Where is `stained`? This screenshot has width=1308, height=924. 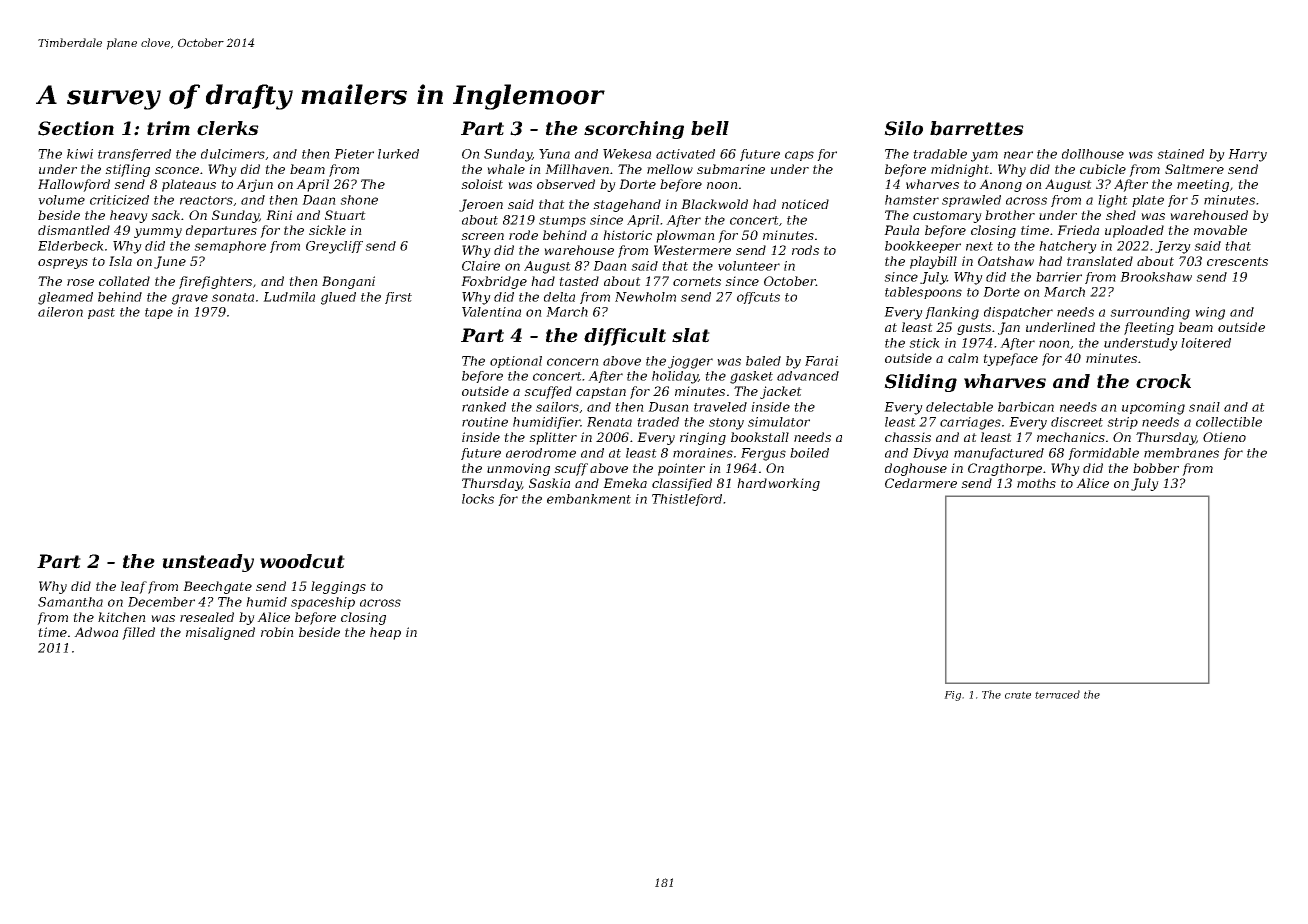
stained is located at coordinates (1180, 154).
